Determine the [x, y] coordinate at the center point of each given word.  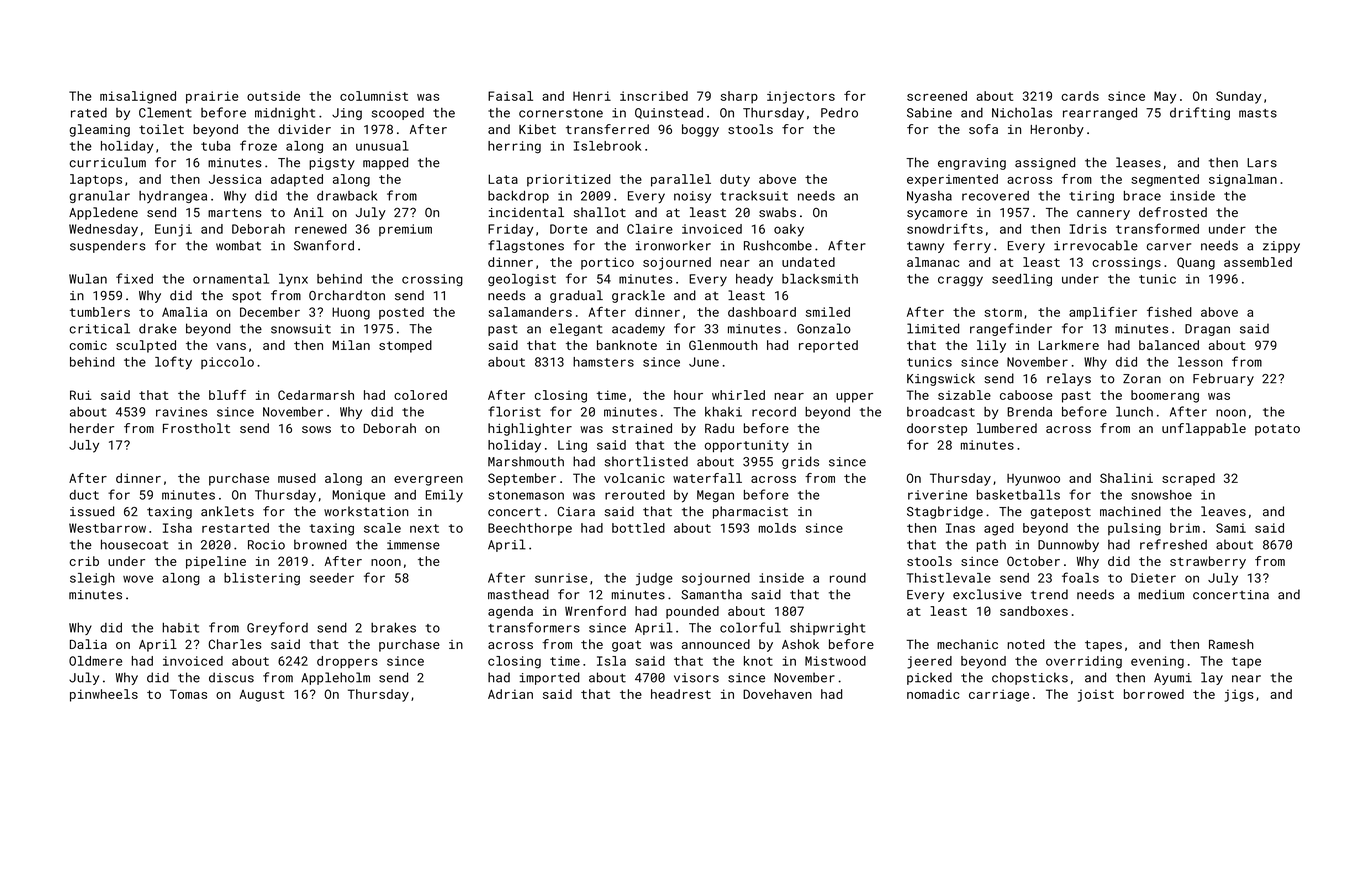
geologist [522, 280]
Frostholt [196, 428]
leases [1138, 162]
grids [800, 462]
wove [138, 579]
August [262, 696]
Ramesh [1231, 644]
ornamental [231, 279]
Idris [1088, 229]
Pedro [839, 112]
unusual [382, 146]
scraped [1188, 479]
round [848, 578]
